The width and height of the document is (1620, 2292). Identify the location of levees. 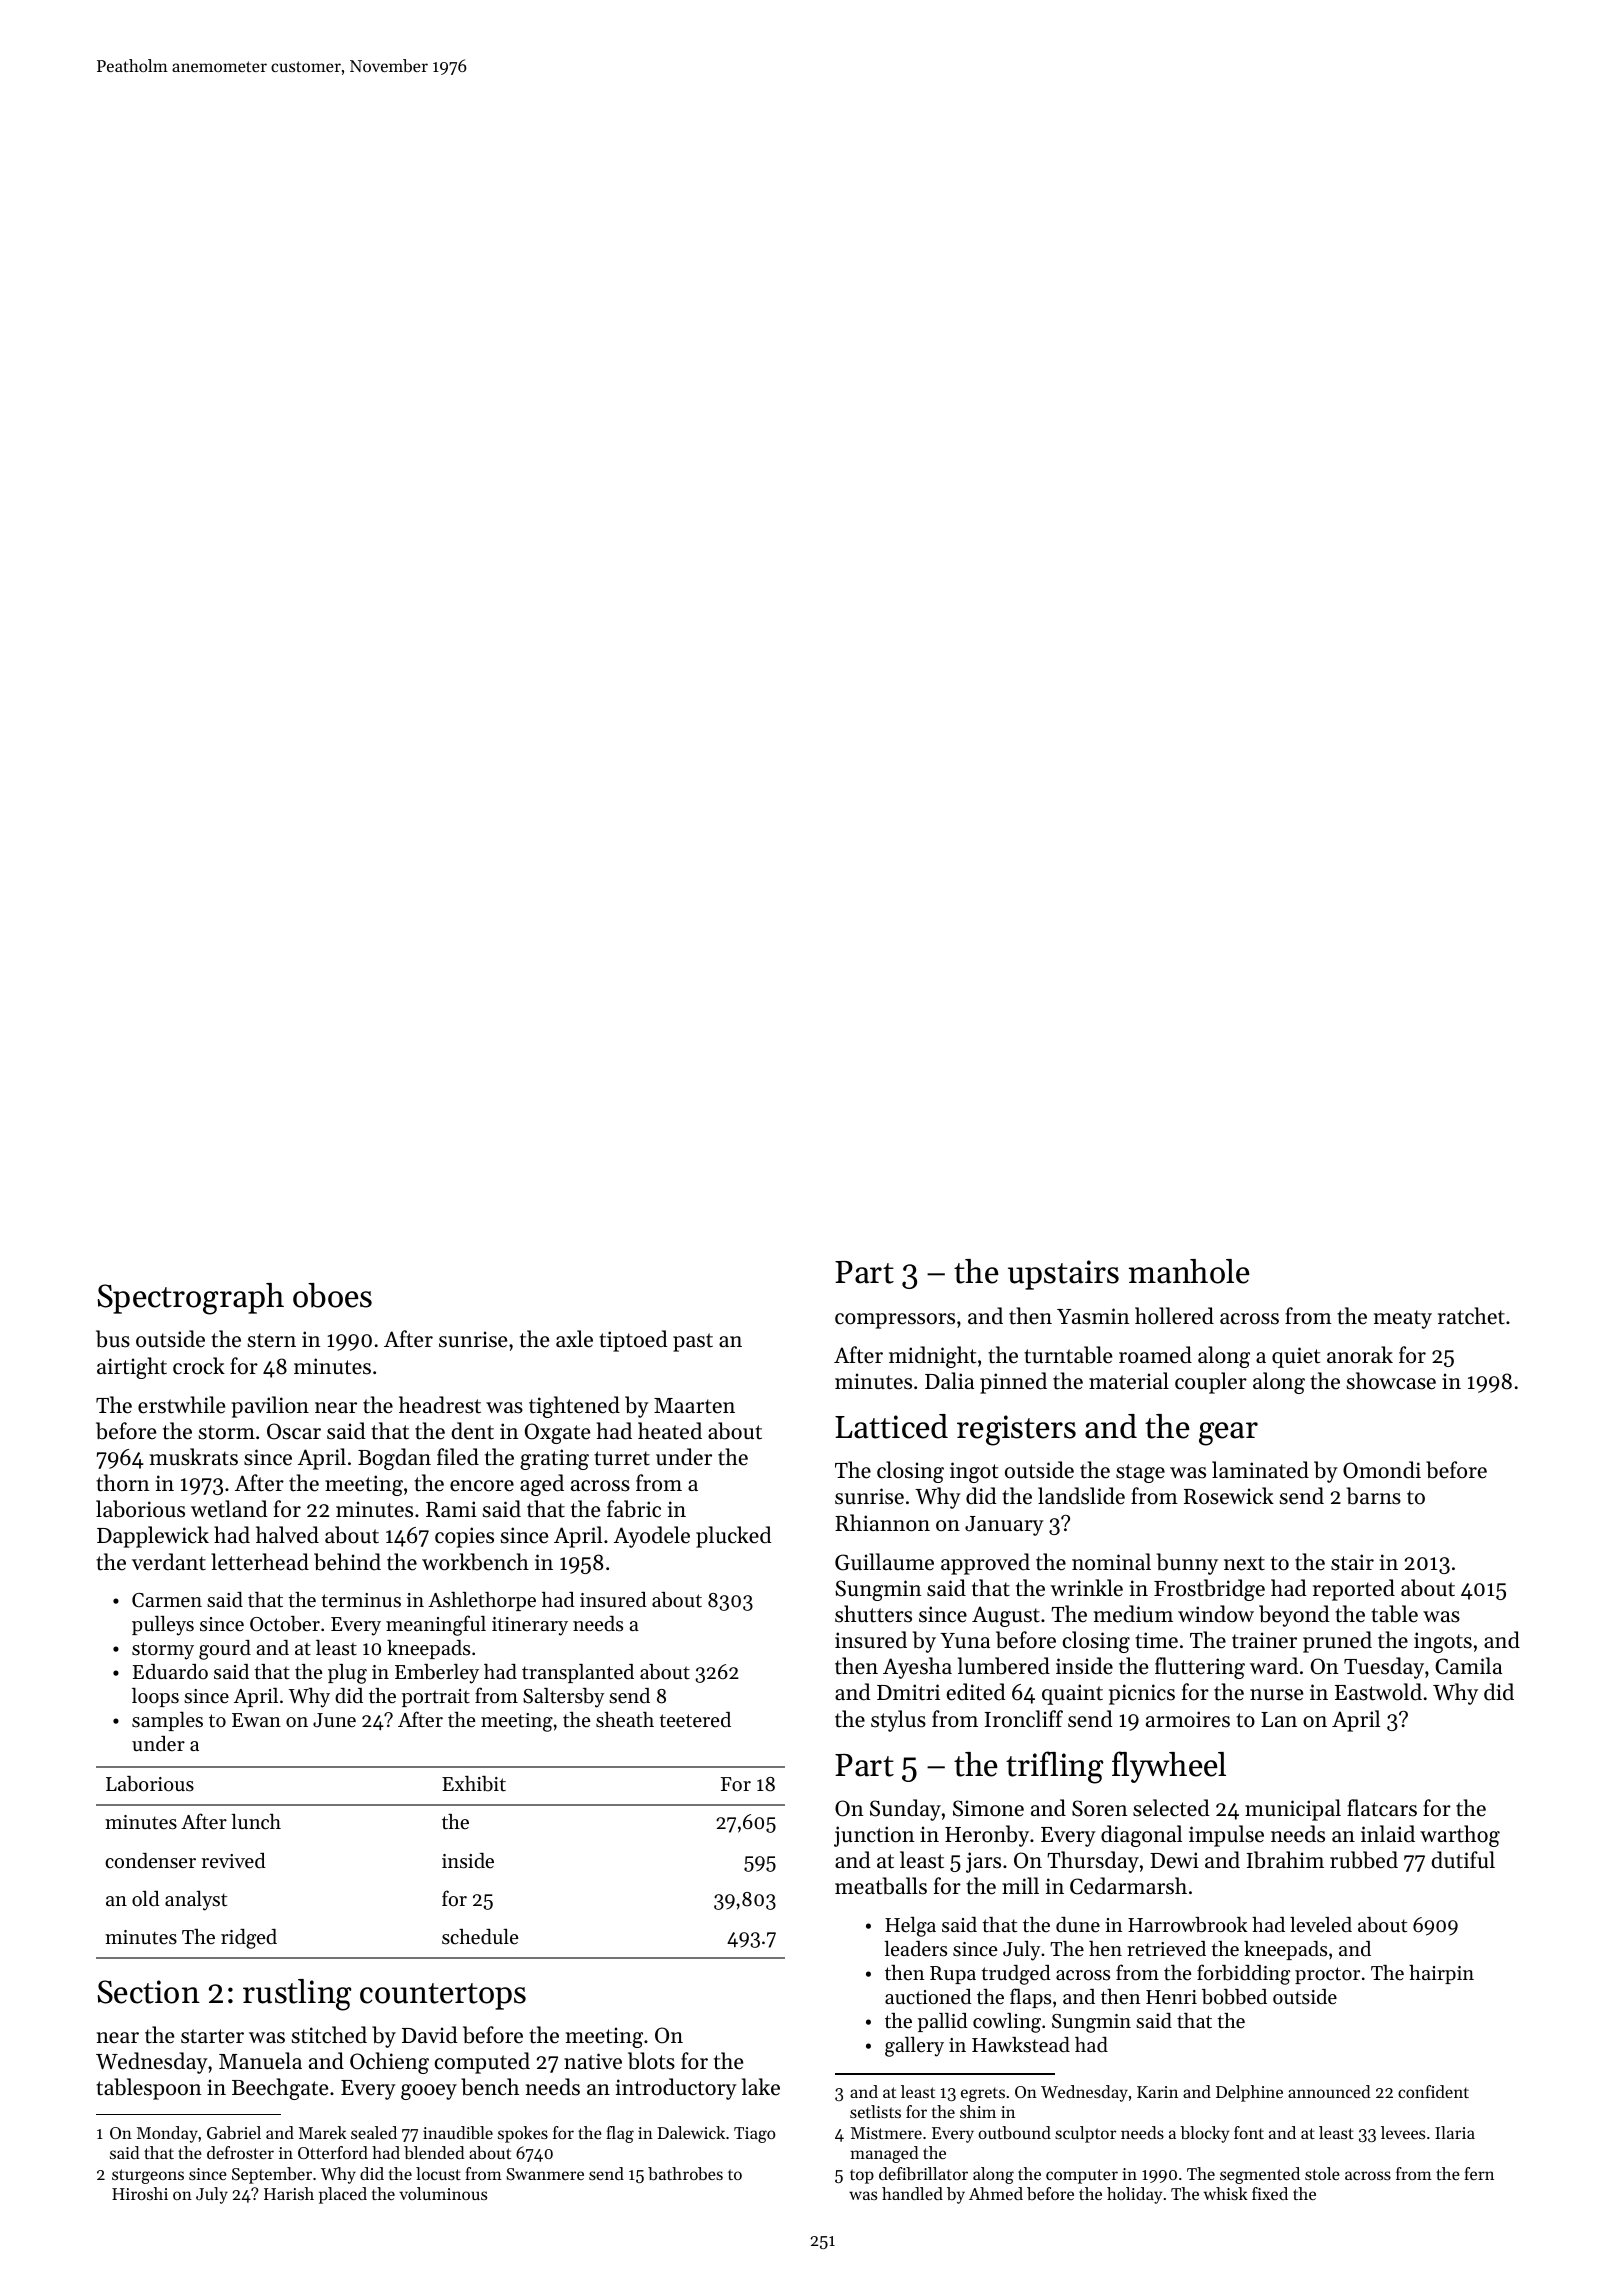
(1403, 2132).
